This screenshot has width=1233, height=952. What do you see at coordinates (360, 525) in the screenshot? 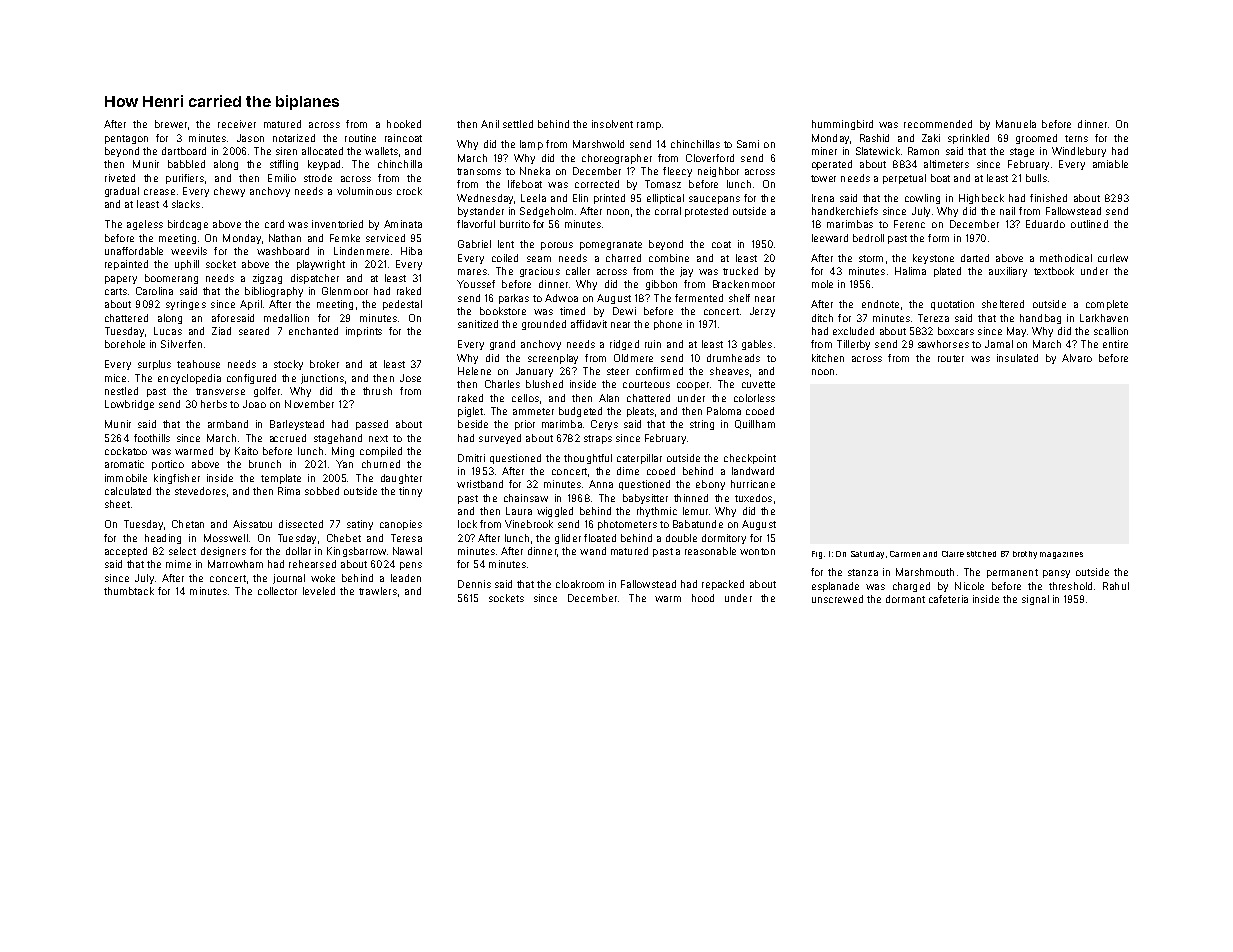
I see `satiny` at bounding box center [360, 525].
